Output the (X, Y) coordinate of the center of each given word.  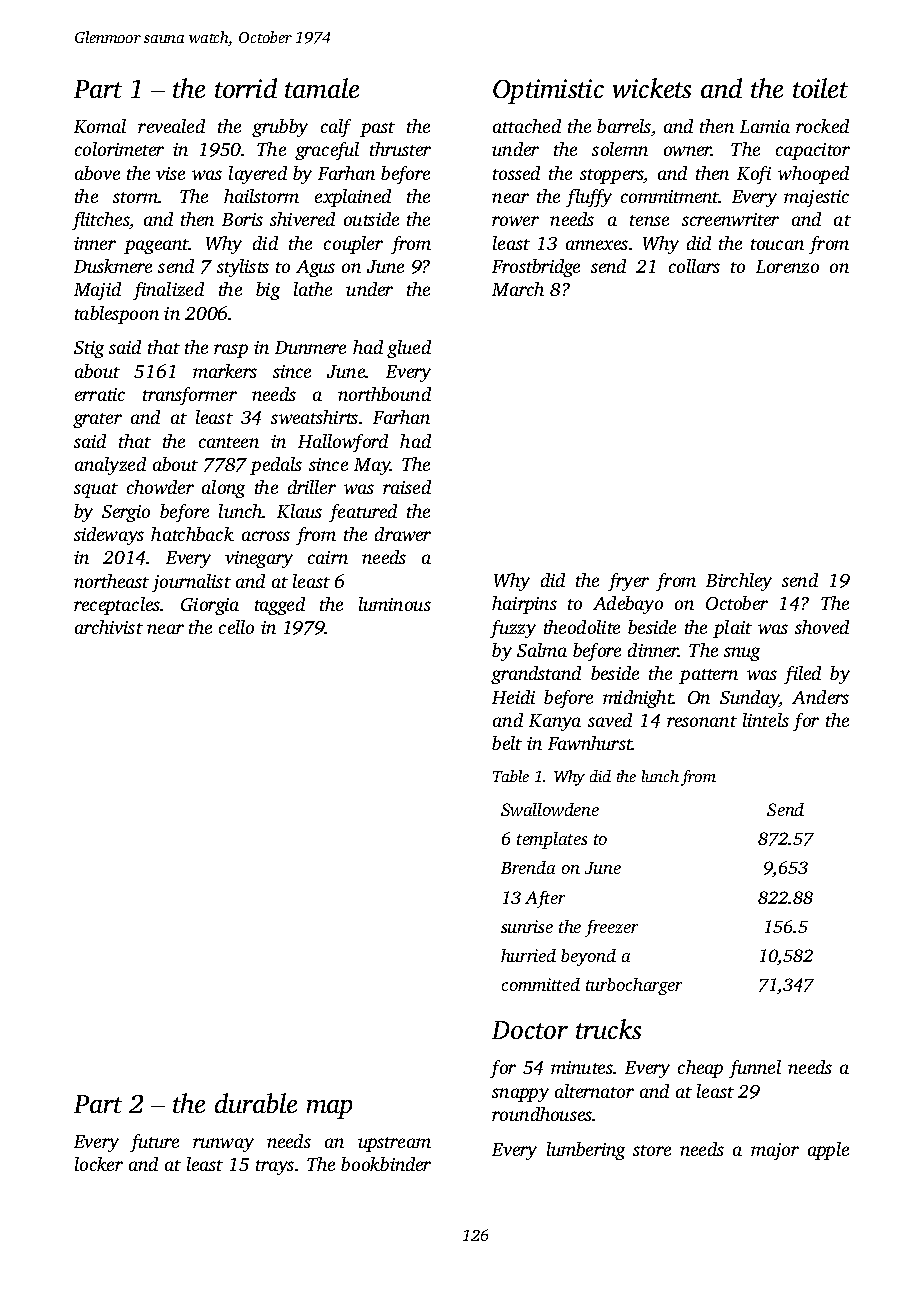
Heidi (513, 697)
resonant (702, 721)
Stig (89, 349)
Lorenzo (787, 266)
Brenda (528, 867)
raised (407, 487)
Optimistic (548, 91)
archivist (109, 627)
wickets (652, 88)
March (518, 289)
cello (236, 627)
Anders (820, 697)
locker (99, 1164)
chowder (160, 487)
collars (694, 266)
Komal (100, 126)
